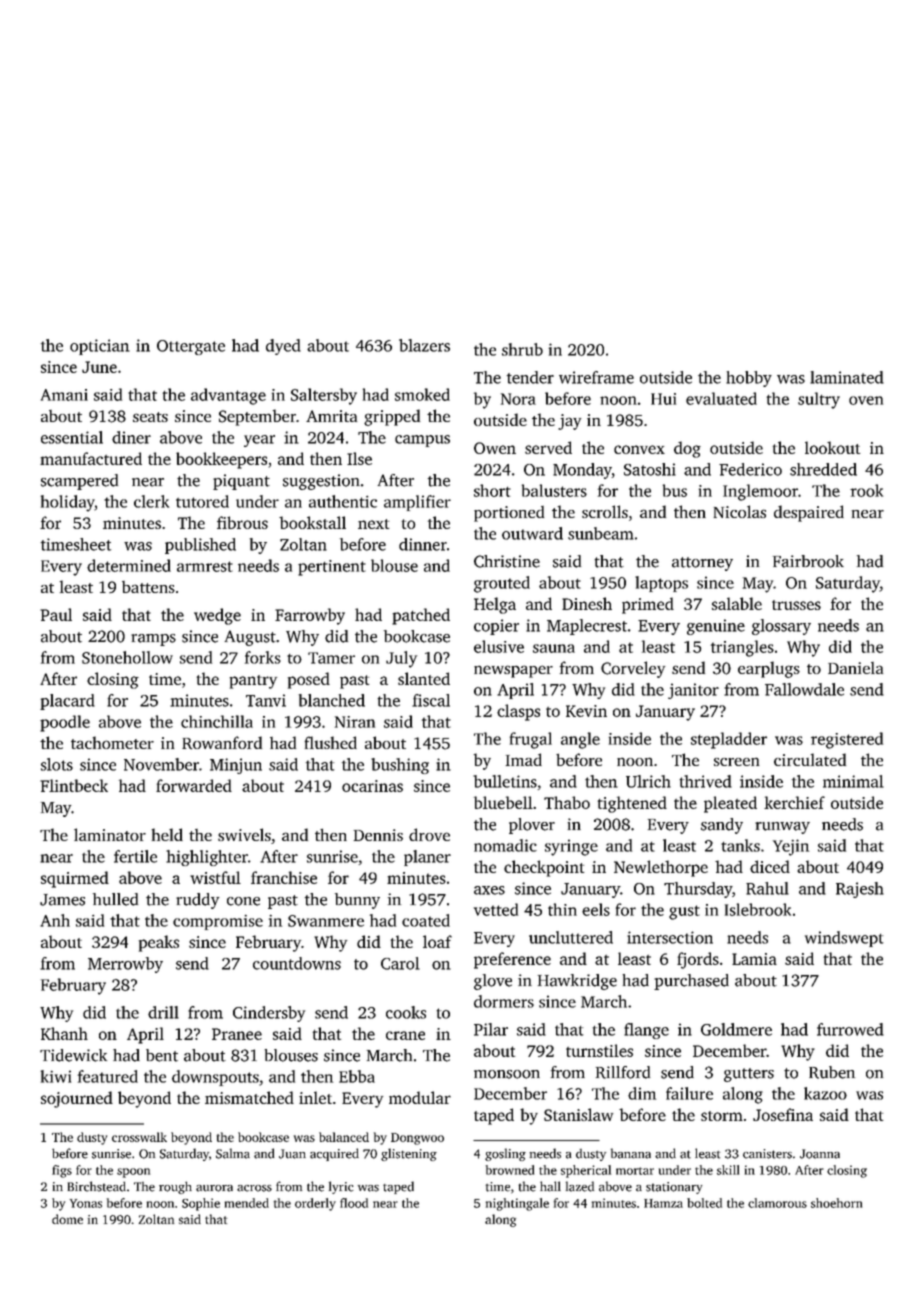  What do you see at coordinates (424, 345) in the page?
I see `blazers` at bounding box center [424, 345].
